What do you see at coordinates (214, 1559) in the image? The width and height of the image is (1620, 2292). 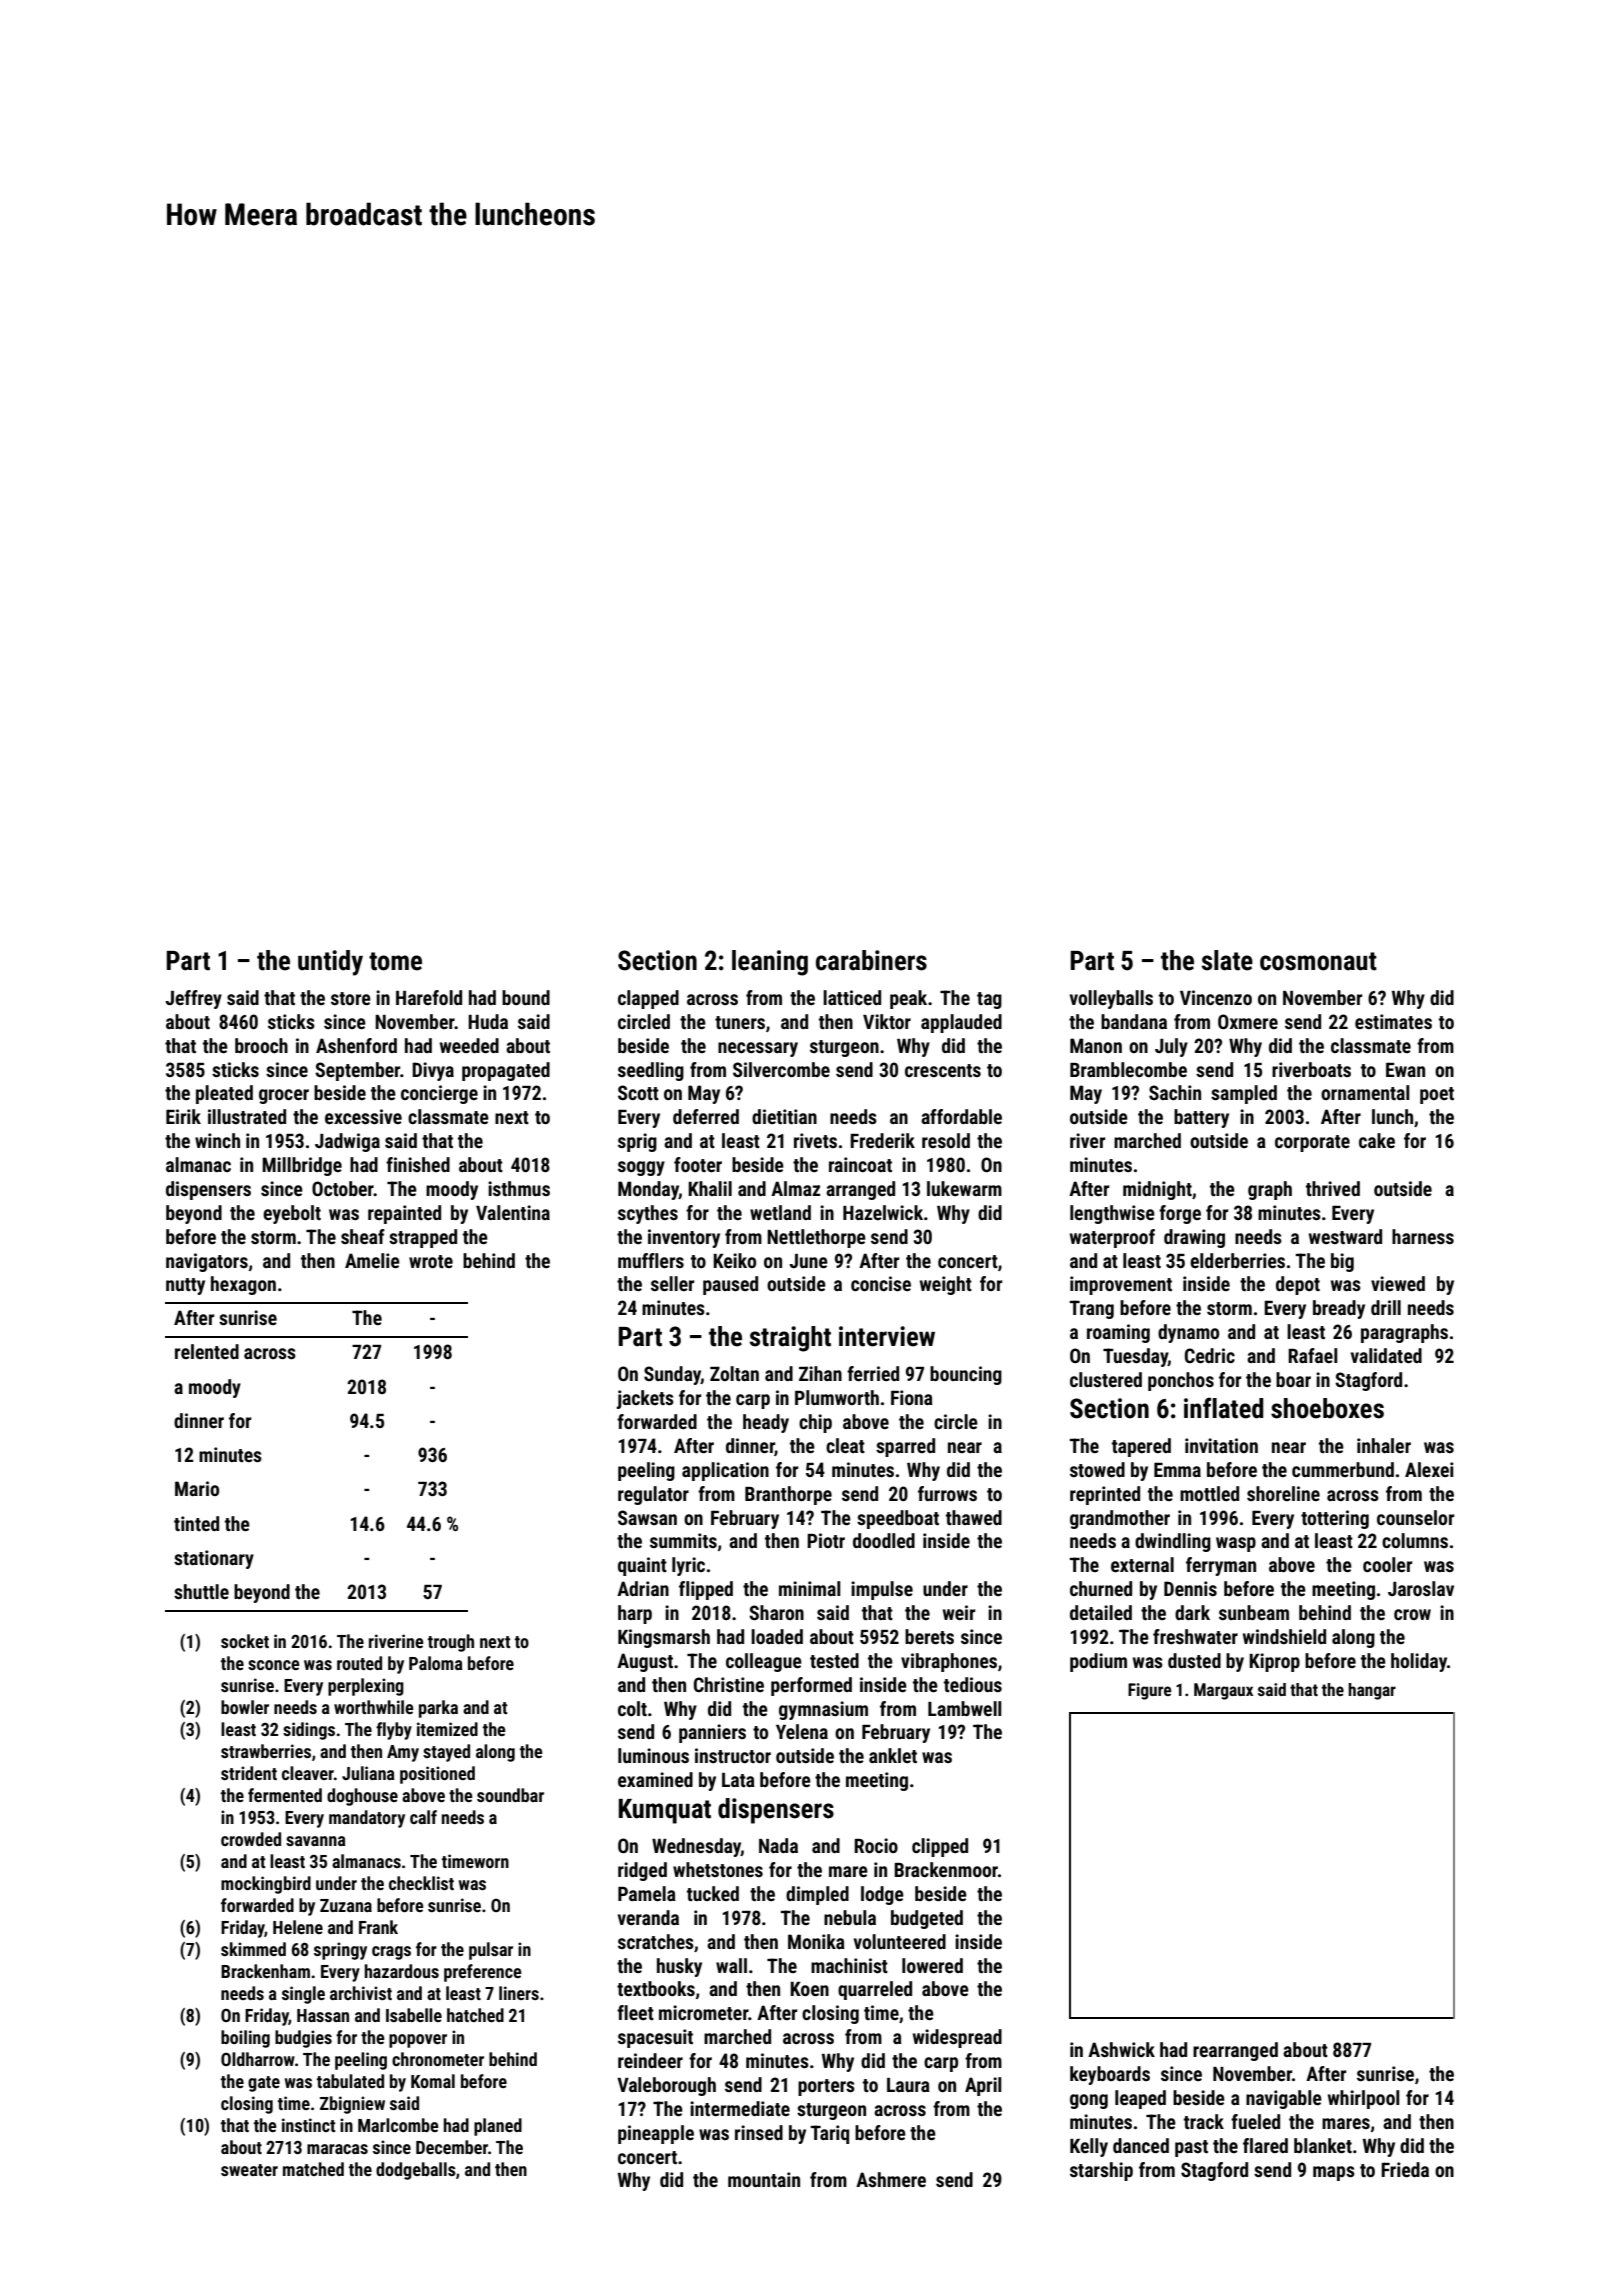 I see `stationary` at bounding box center [214, 1559].
